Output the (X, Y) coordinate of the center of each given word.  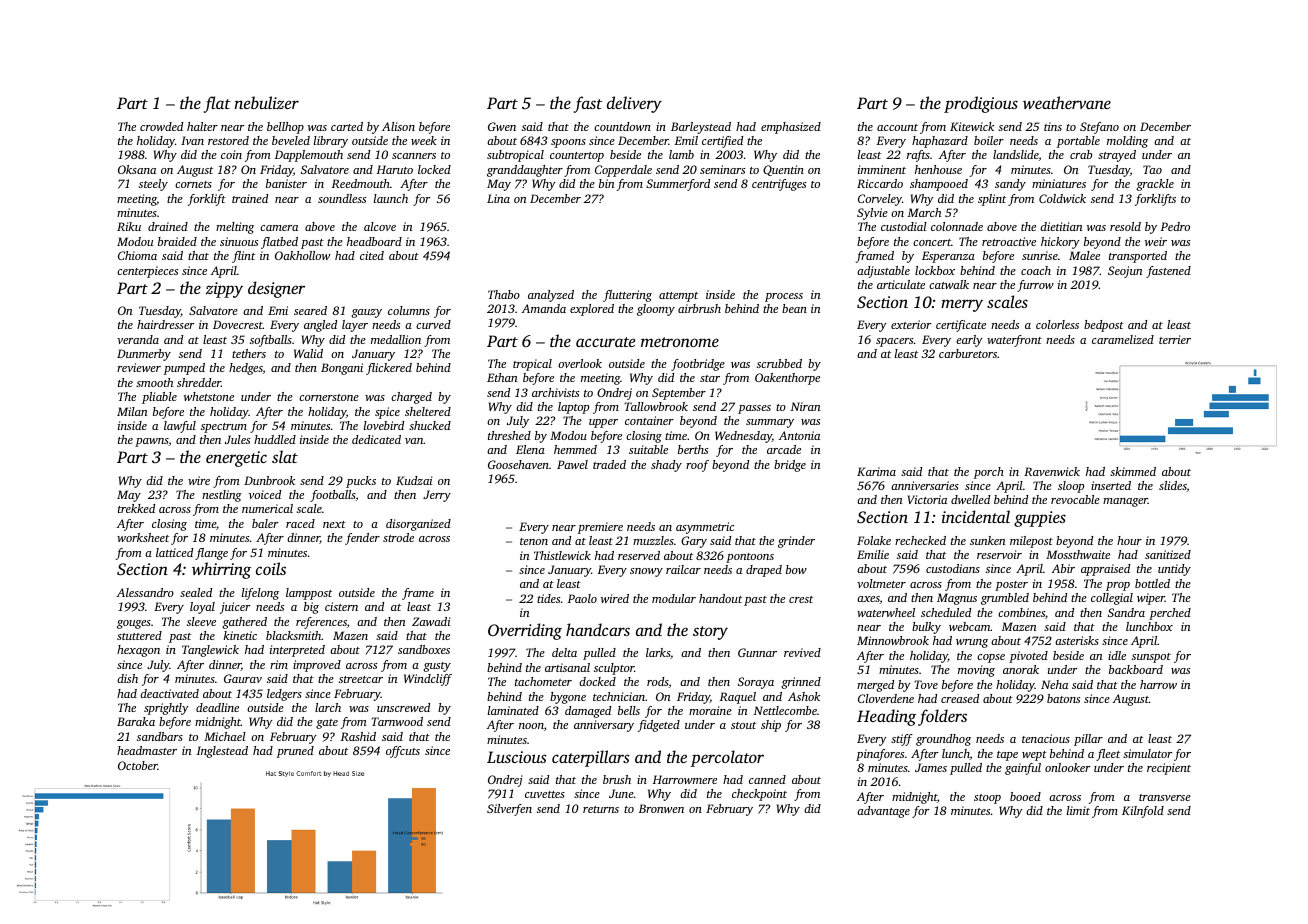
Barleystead (701, 128)
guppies (1040, 519)
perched (1170, 614)
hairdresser (165, 324)
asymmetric (705, 528)
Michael (225, 736)
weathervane (1067, 102)
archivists (555, 392)
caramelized (1123, 339)
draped (764, 571)
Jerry (437, 496)
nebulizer (266, 102)
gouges (134, 624)
